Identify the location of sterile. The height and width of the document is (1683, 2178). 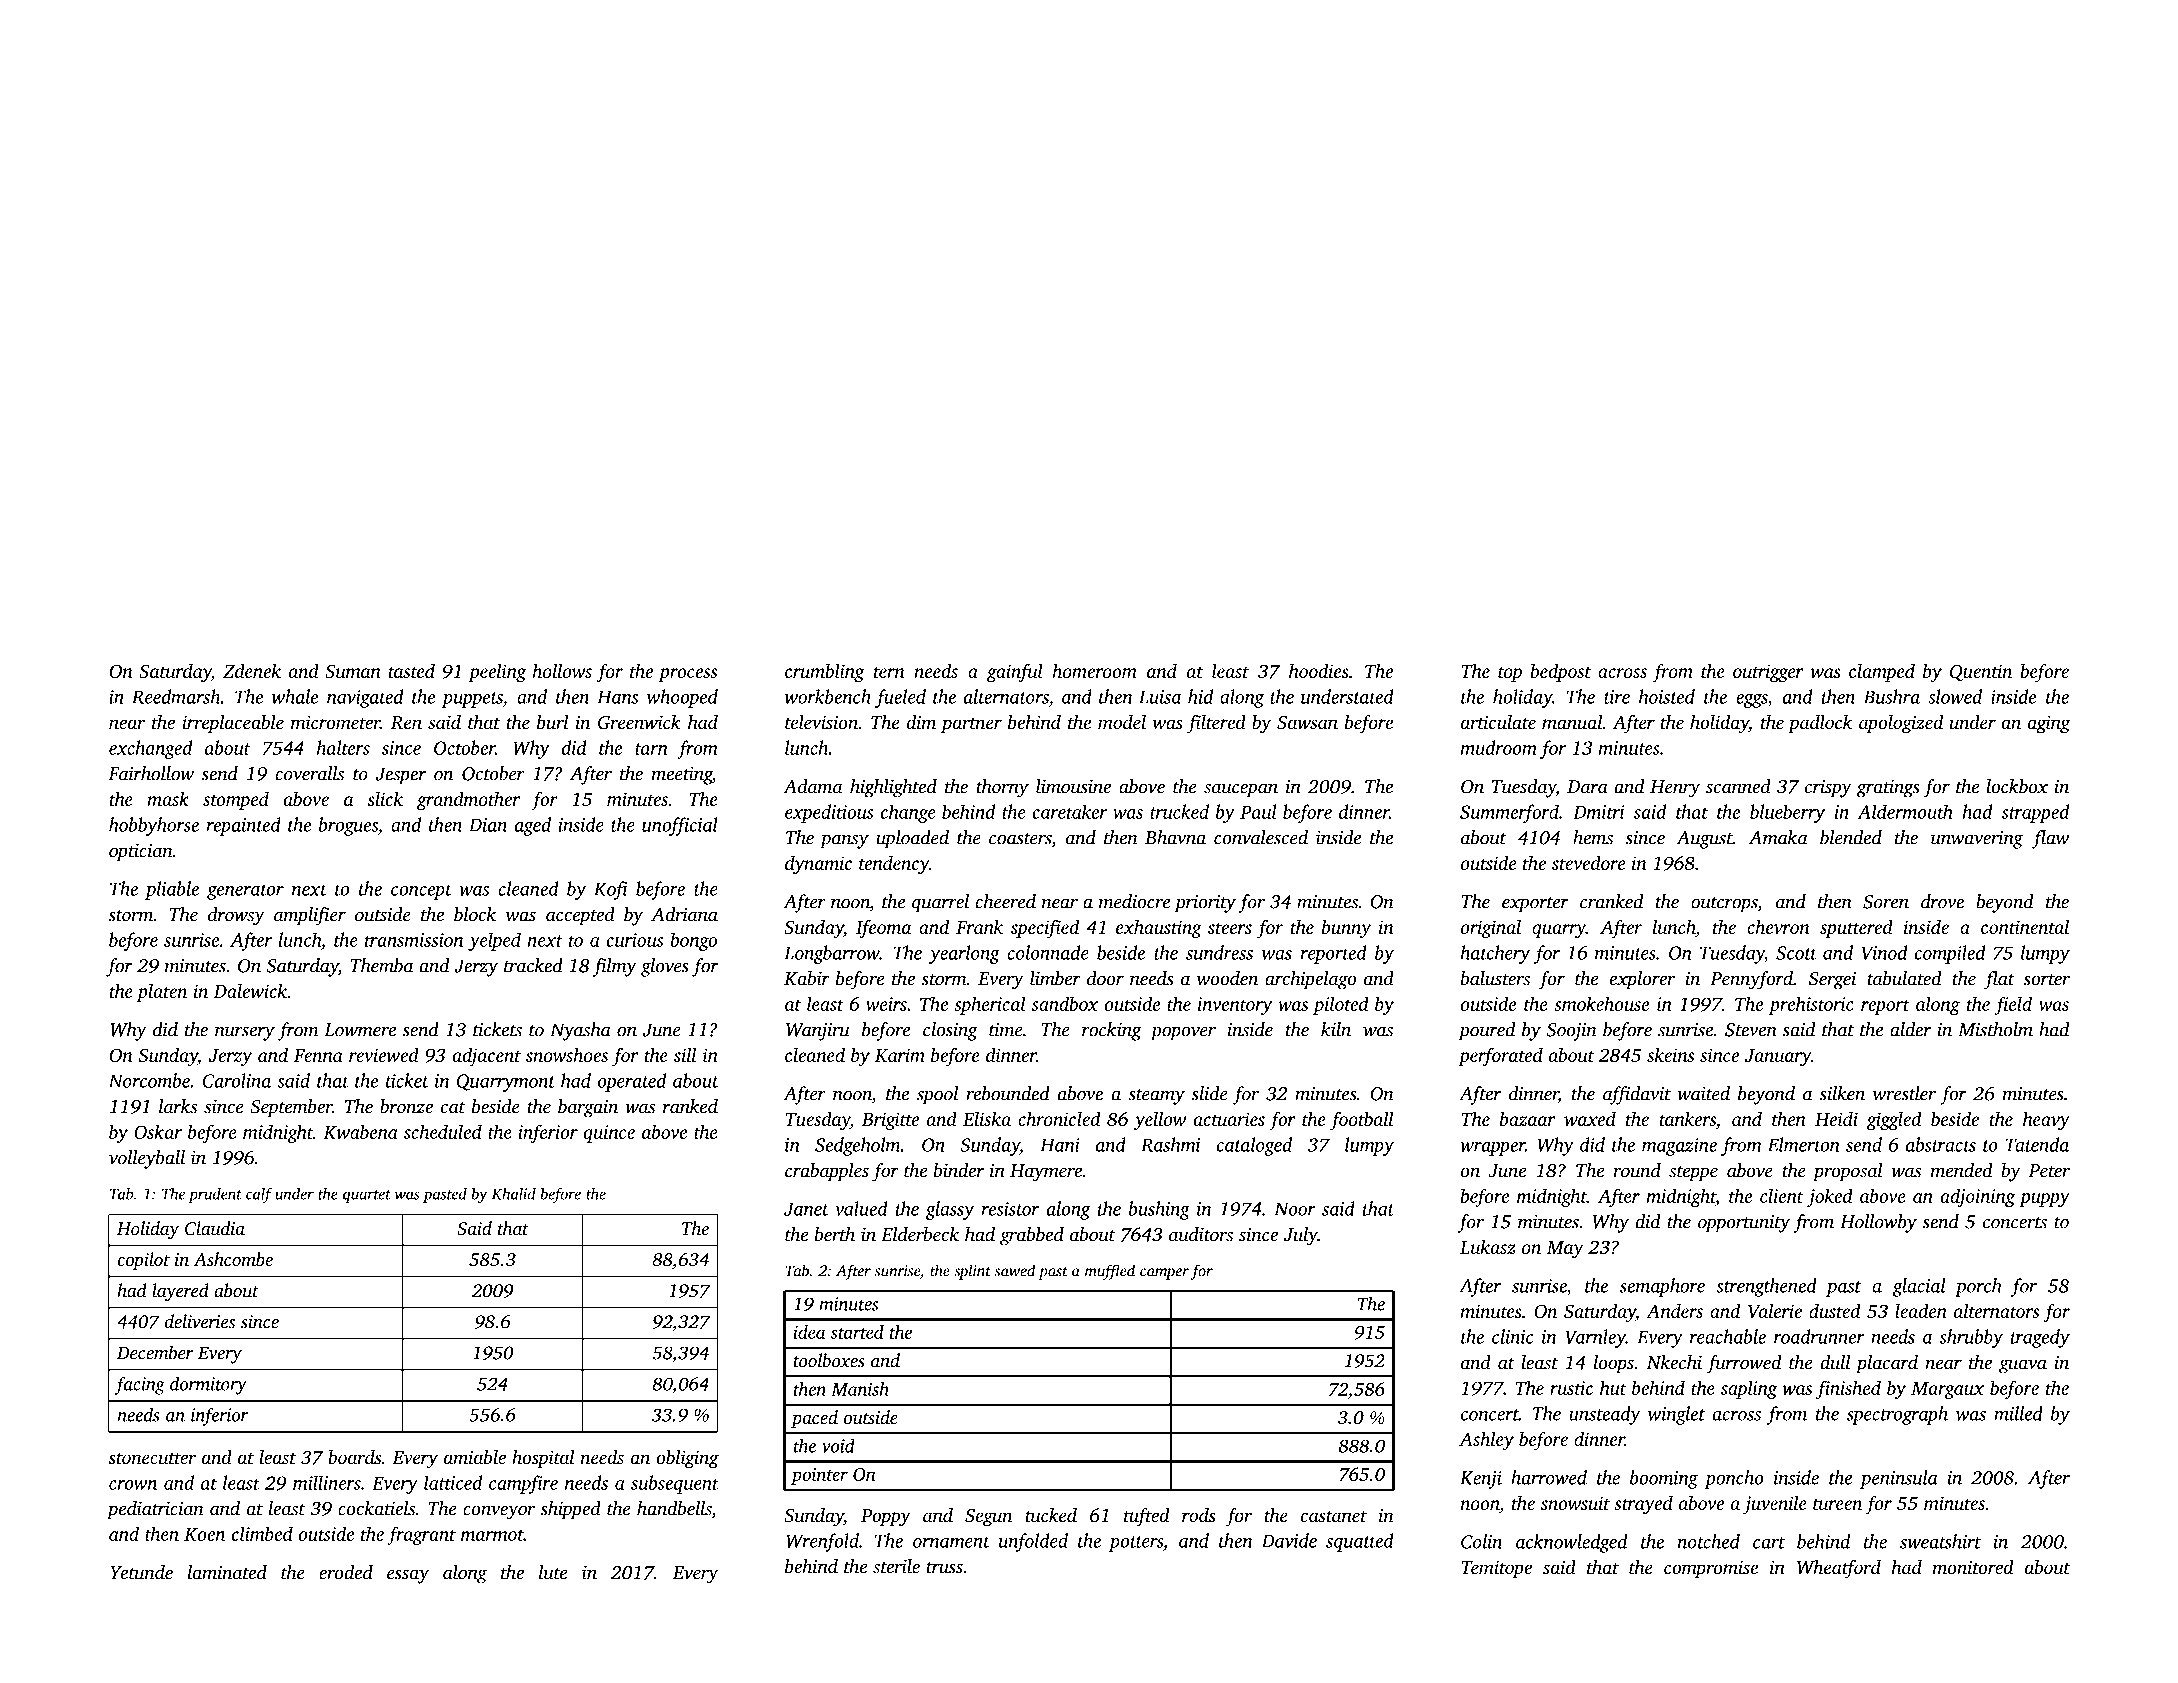
(896, 1566).
